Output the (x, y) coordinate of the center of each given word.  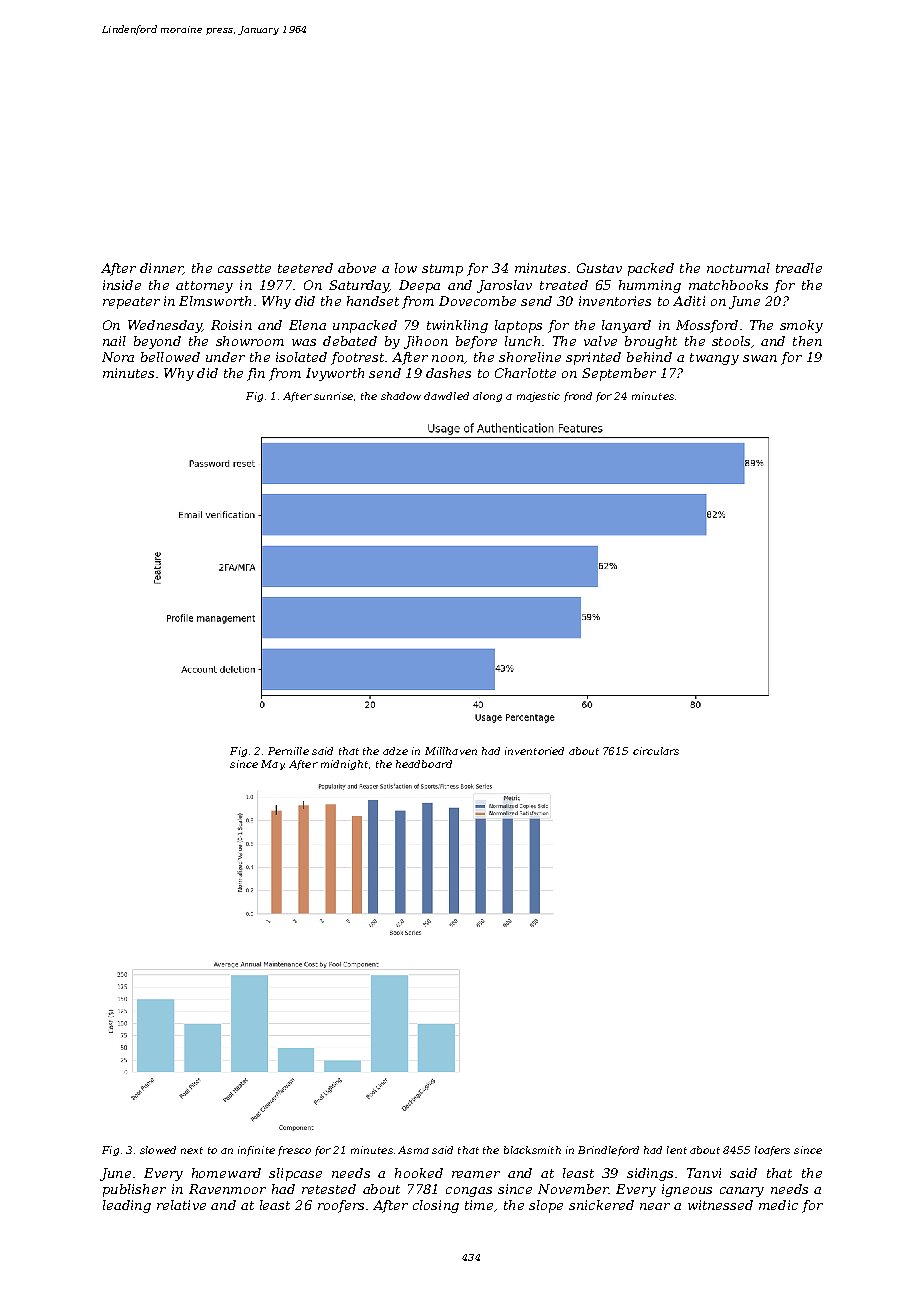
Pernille (288, 751)
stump (442, 270)
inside (122, 285)
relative (181, 1205)
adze (395, 751)
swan (760, 358)
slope (546, 1206)
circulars (656, 751)
